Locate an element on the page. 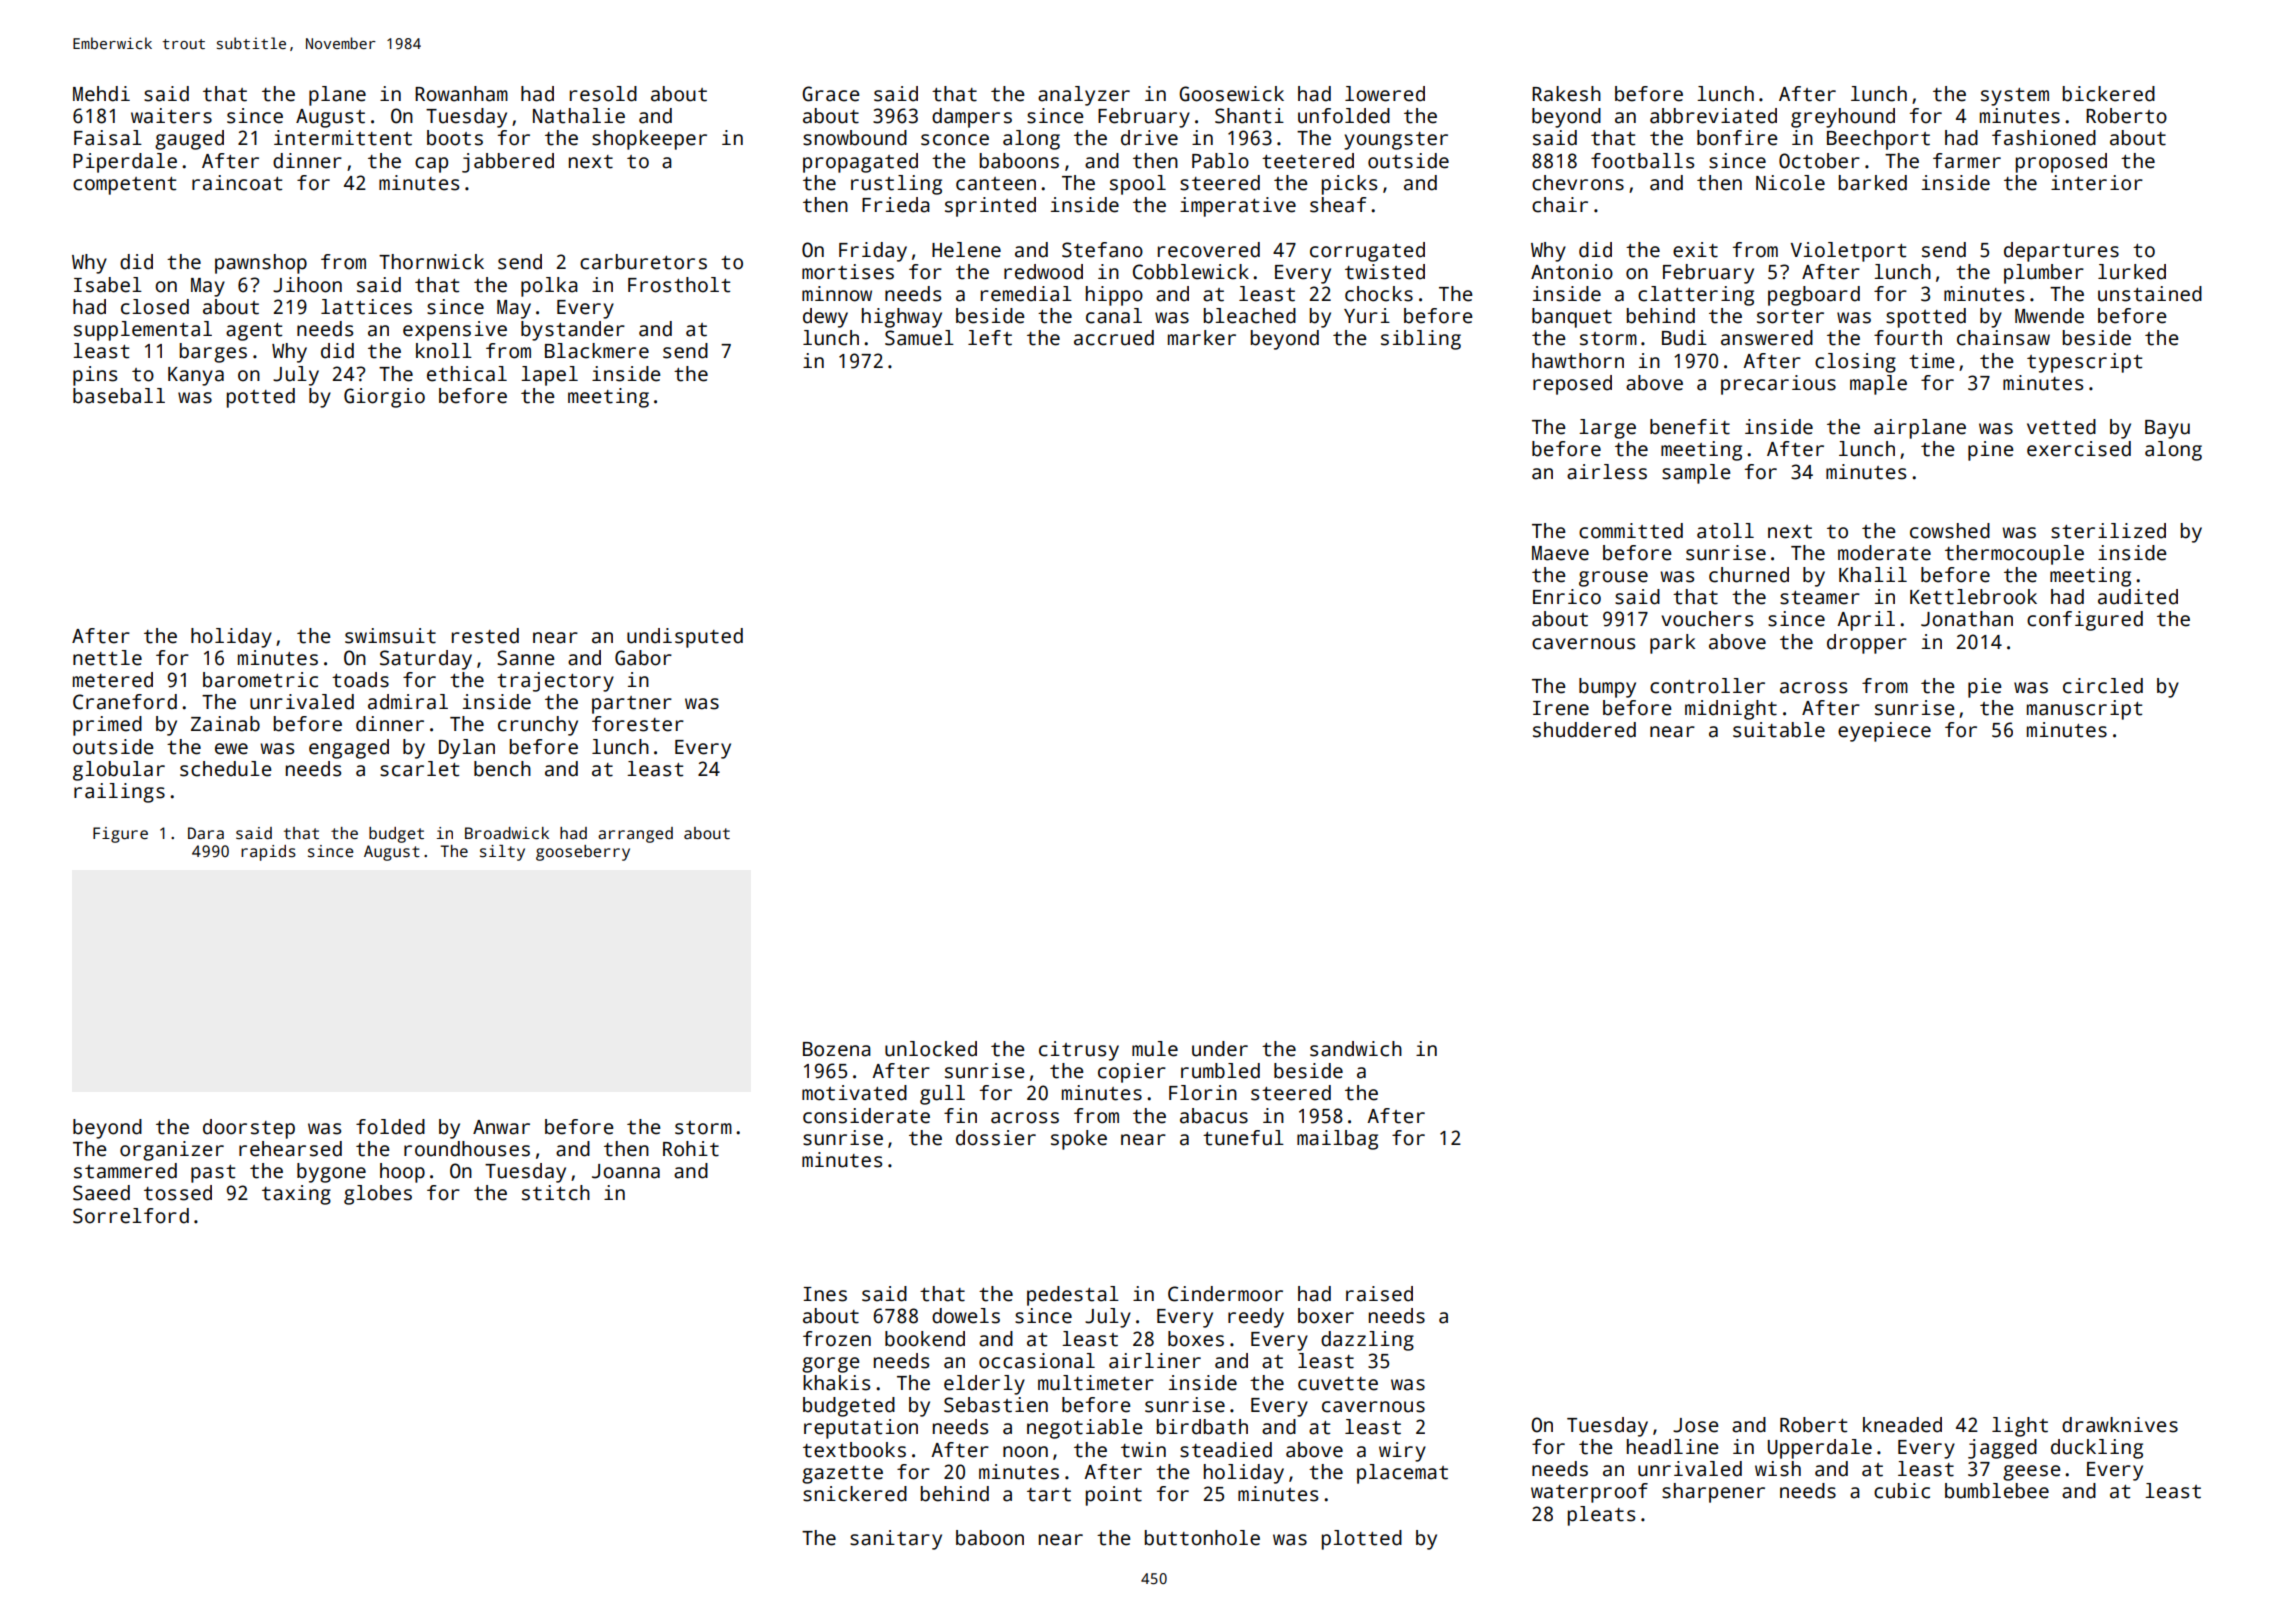 The image size is (2282, 1614). undisputed is located at coordinates (685, 638).
